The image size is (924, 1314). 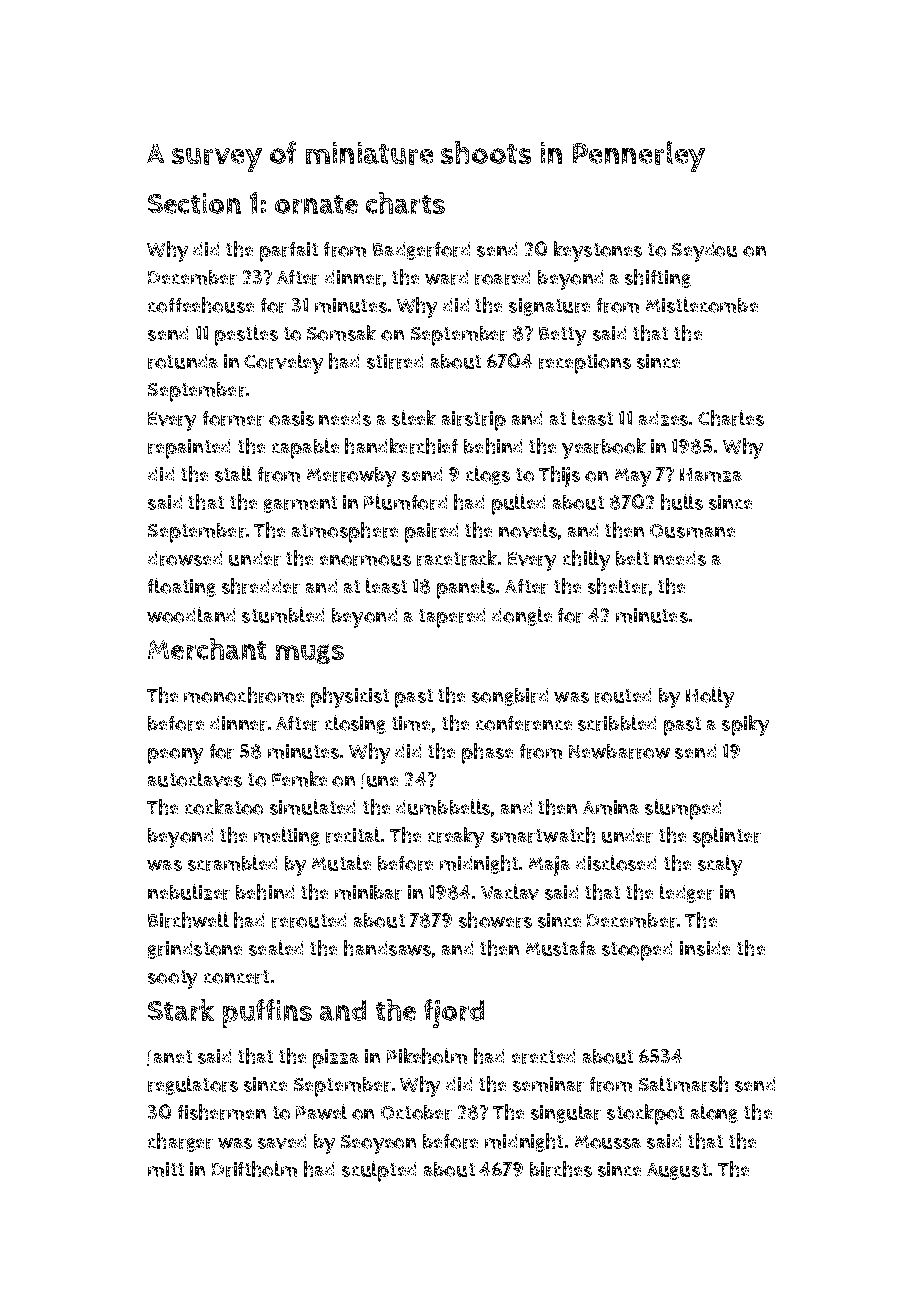 What do you see at coordinates (401, 446) in the screenshot?
I see `handkerchief` at bounding box center [401, 446].
